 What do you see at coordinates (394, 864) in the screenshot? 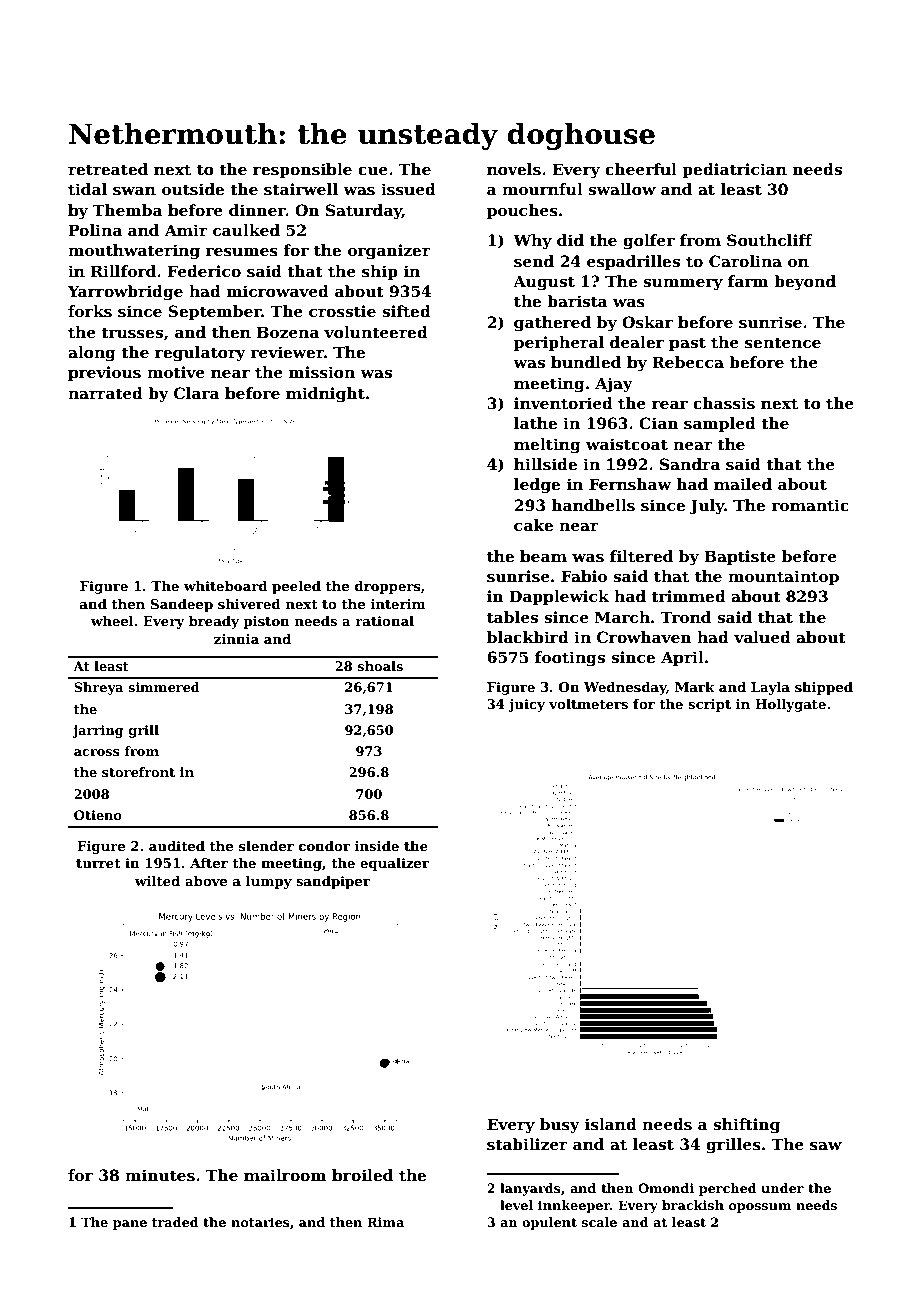
I see `equalizer` at bounding box center [394, 864].
